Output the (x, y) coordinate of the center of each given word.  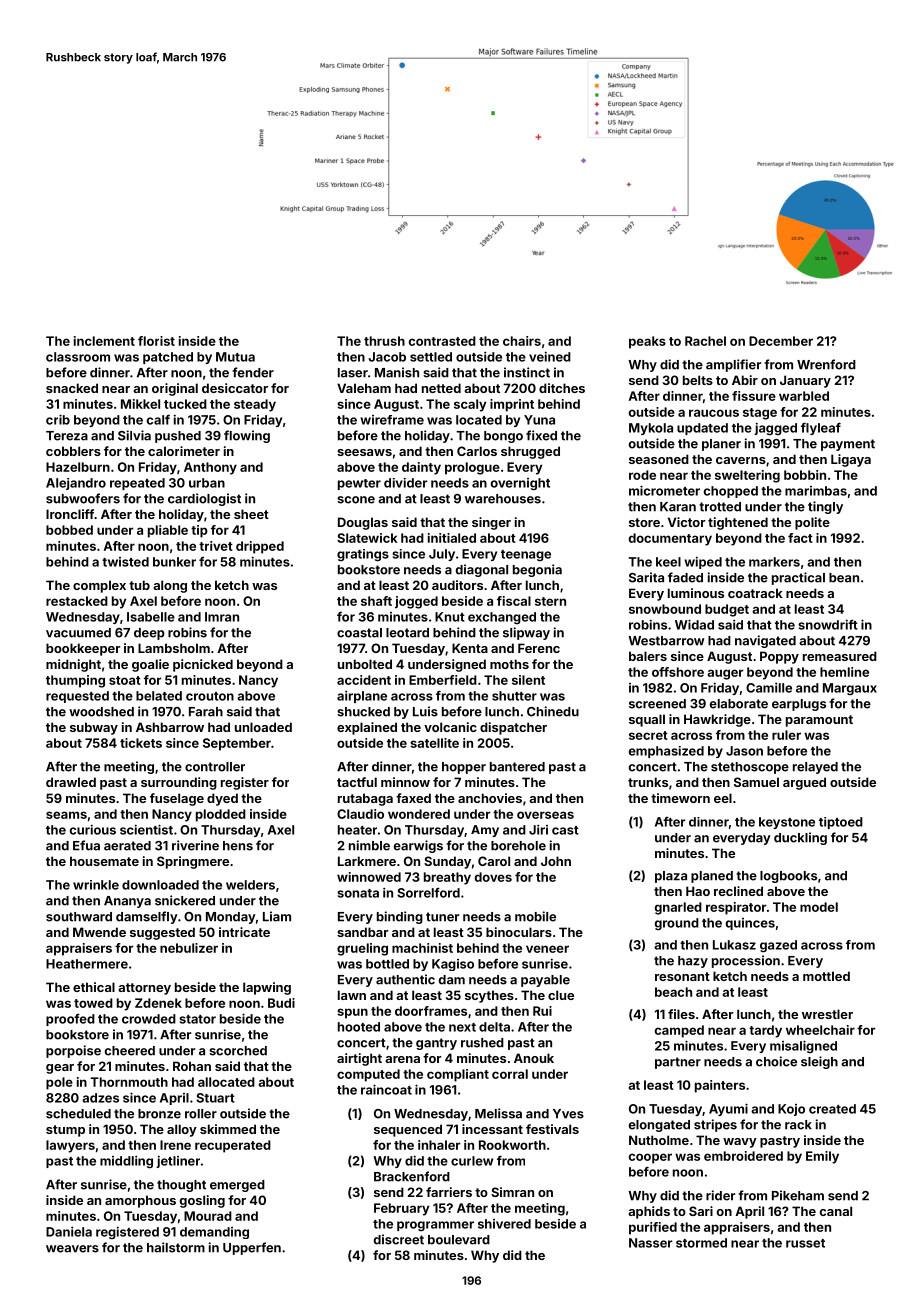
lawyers (70, 1146)
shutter (514, 696)
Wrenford (826, 364)
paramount (819, 721)
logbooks (788, 877)
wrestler (827, 1014)
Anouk (534, 1058)
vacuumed (78, 633)
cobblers (73, 451)
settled (431, 357)
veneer (547, 949)
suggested (162, 933)
